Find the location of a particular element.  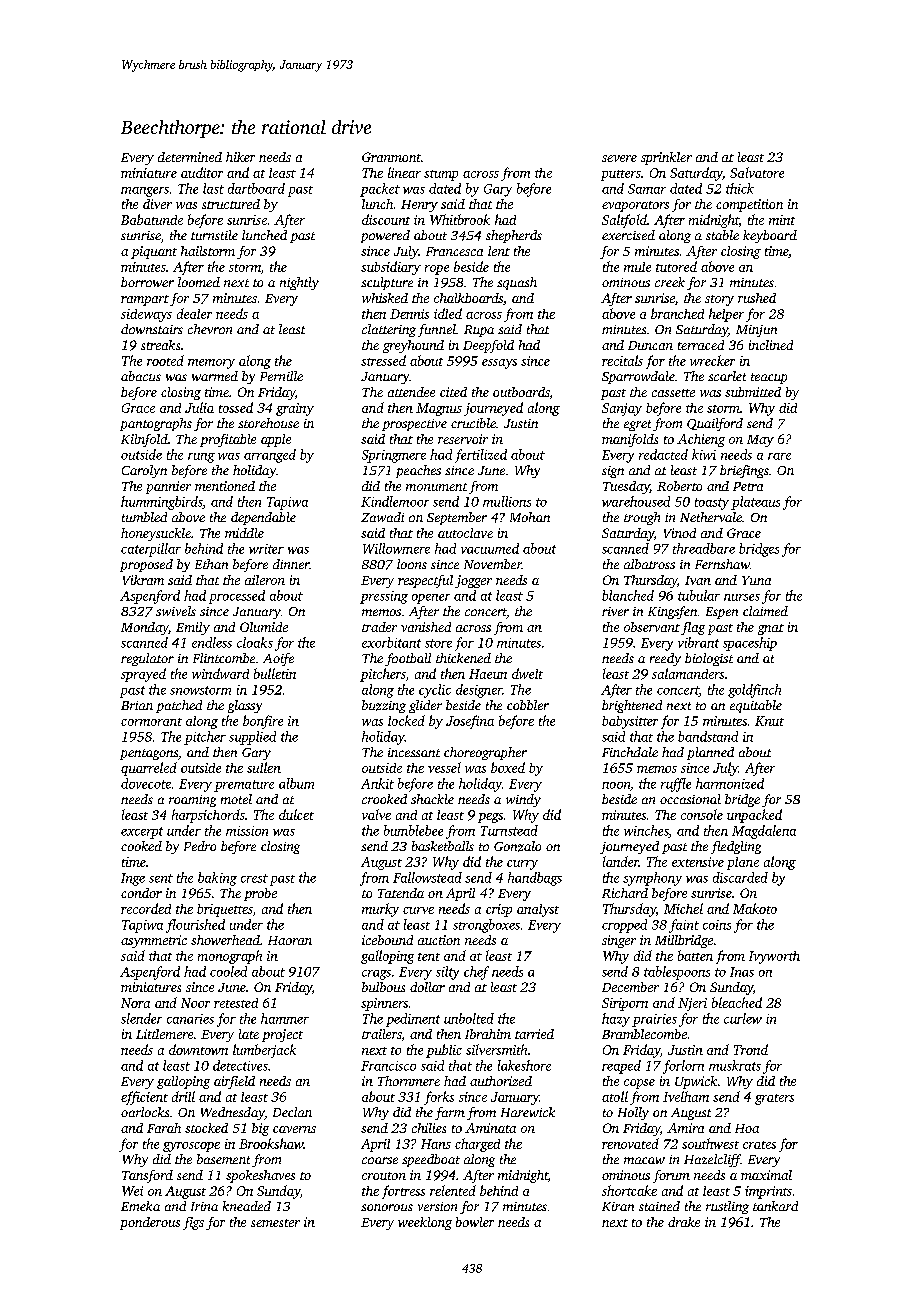

Petra is located at coordinates (748, 486).
